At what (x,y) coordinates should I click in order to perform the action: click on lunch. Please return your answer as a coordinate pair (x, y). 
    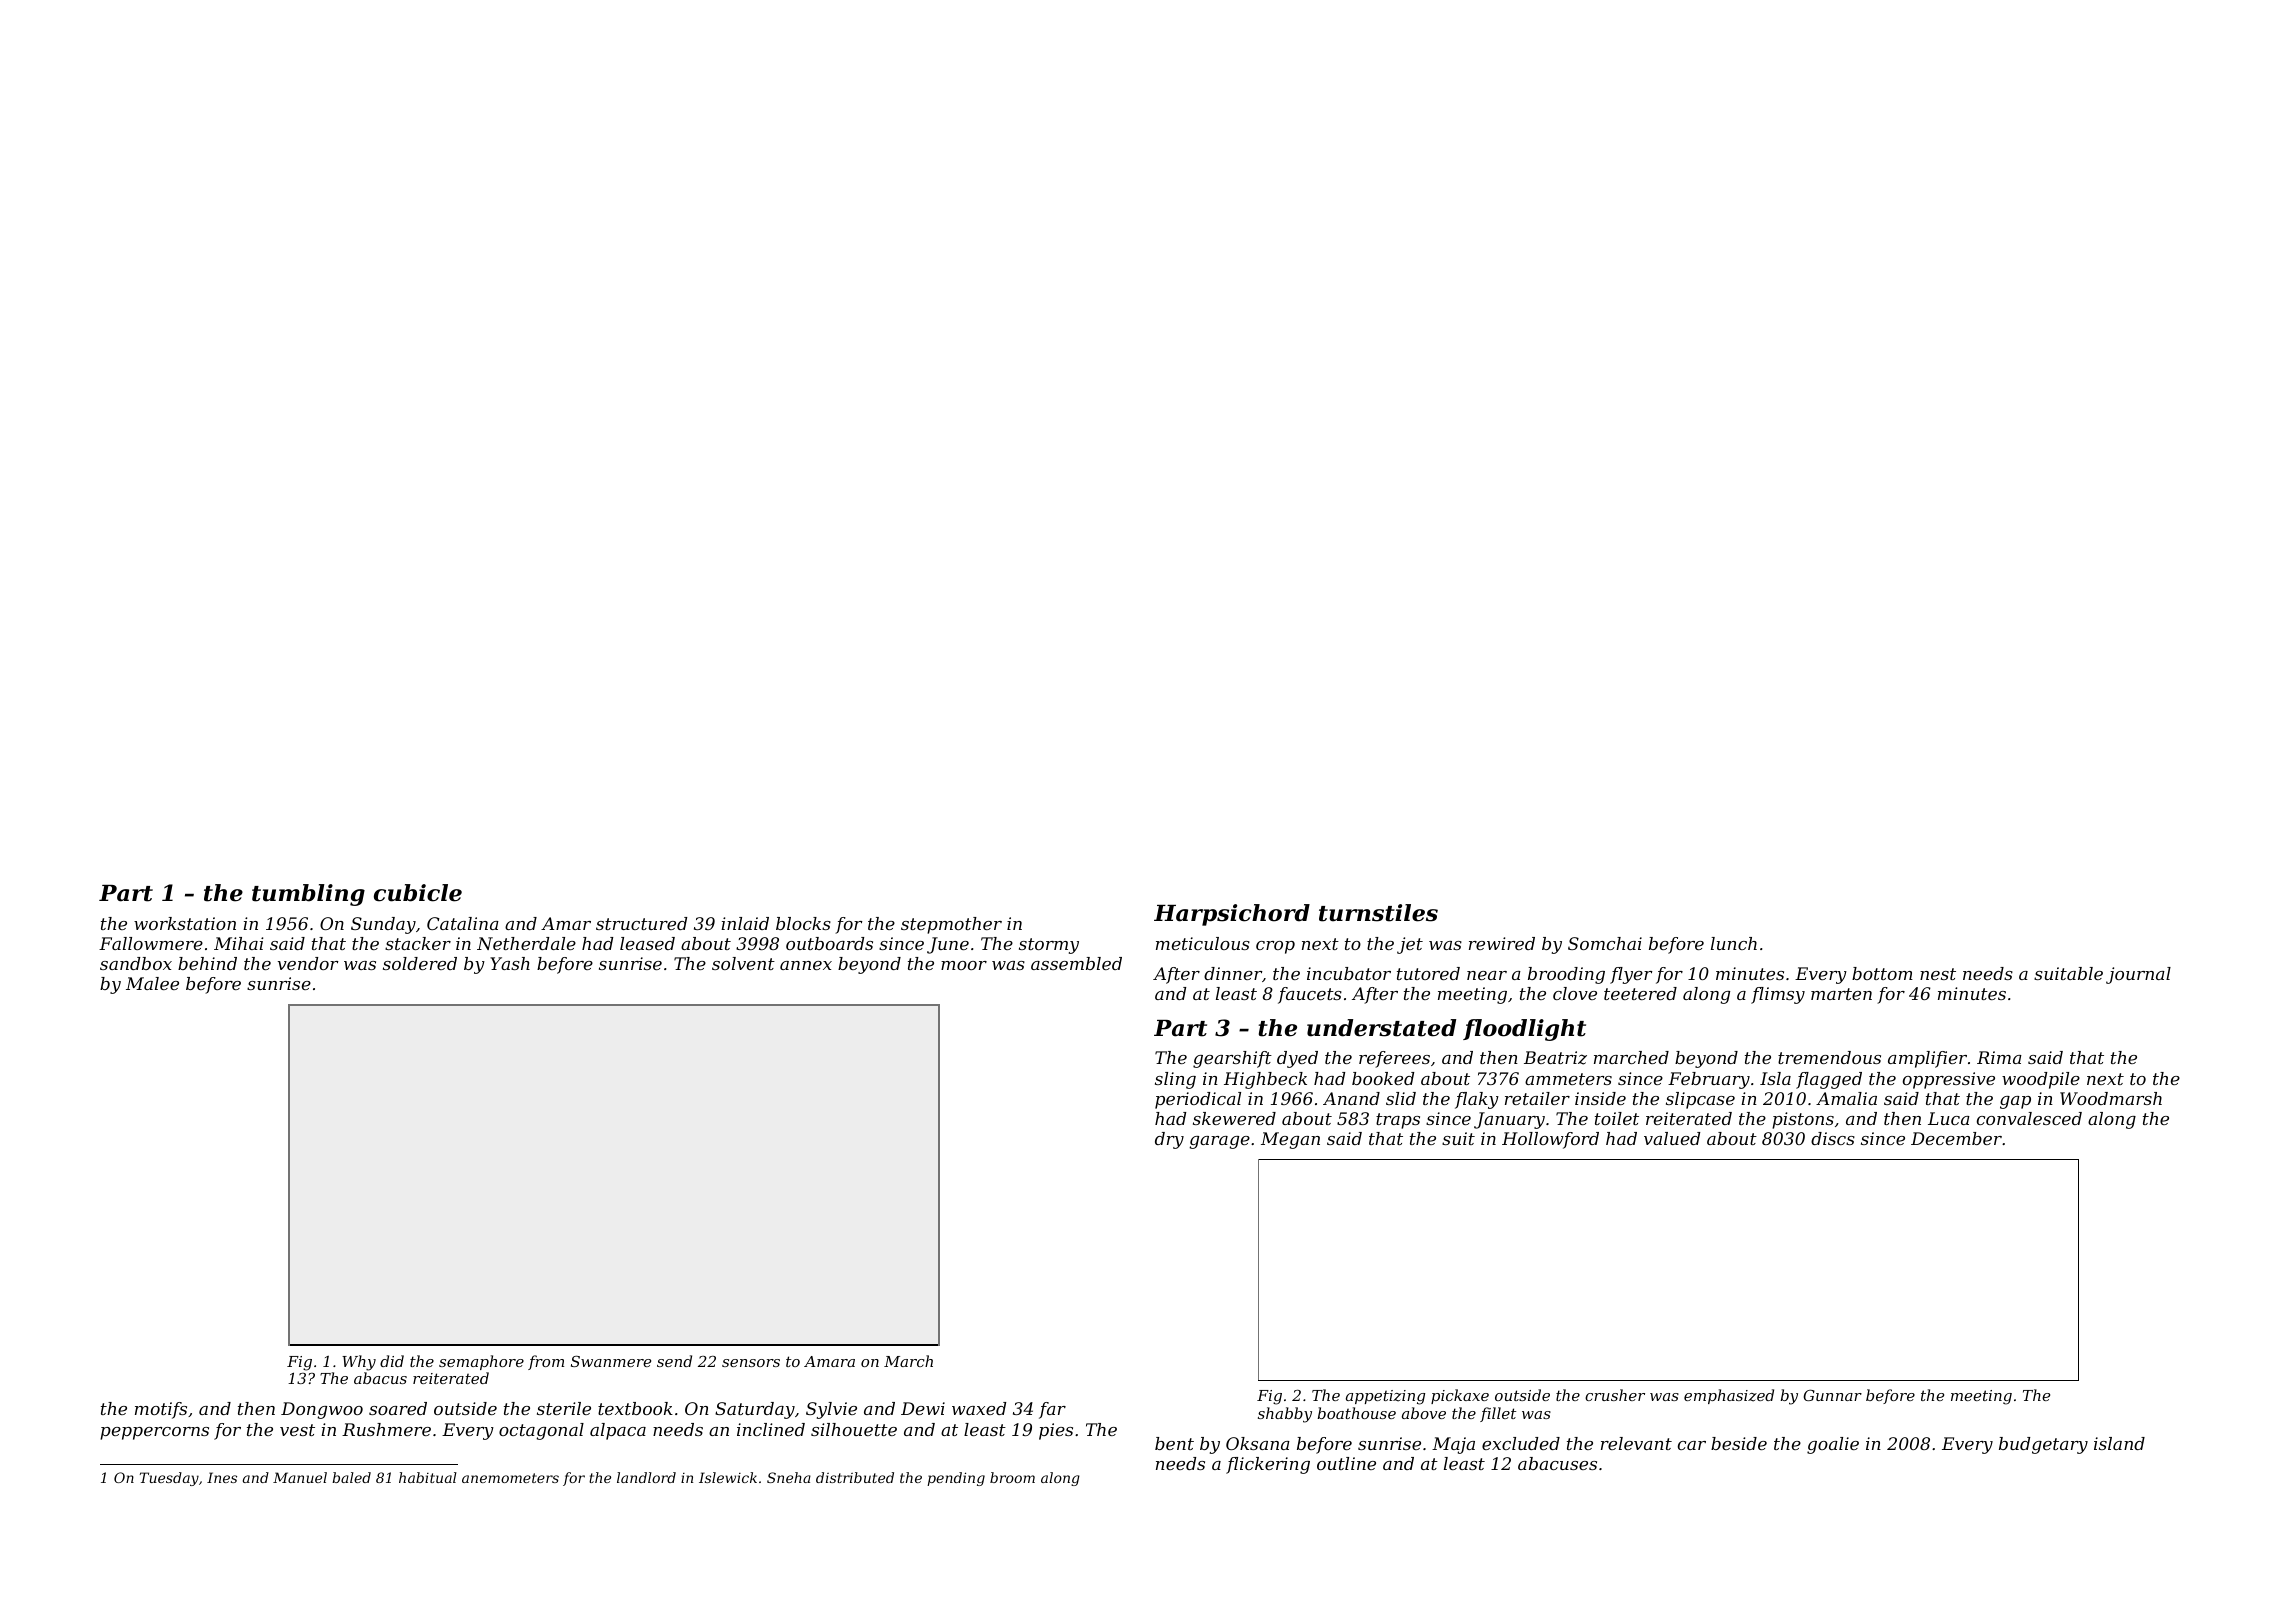
    Looking at the image, I should click on (1734, 943).
